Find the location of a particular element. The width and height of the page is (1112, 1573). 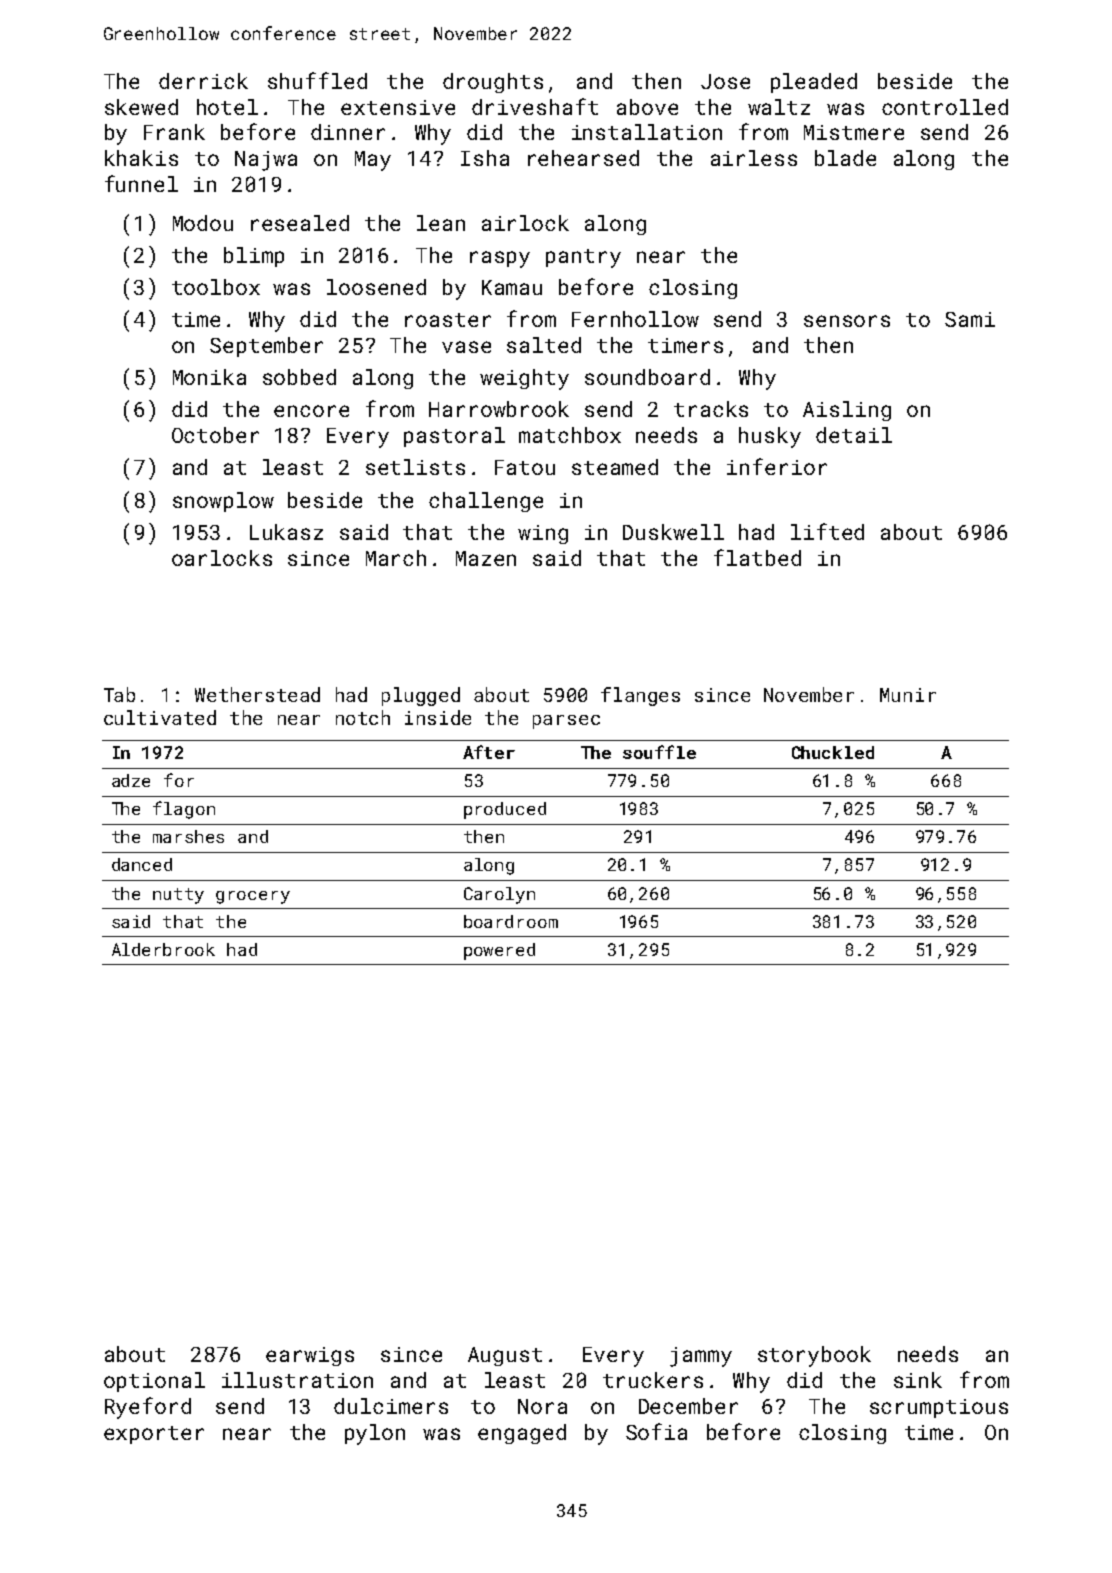

Harrowbrook is located at coordinates (499, 409).
